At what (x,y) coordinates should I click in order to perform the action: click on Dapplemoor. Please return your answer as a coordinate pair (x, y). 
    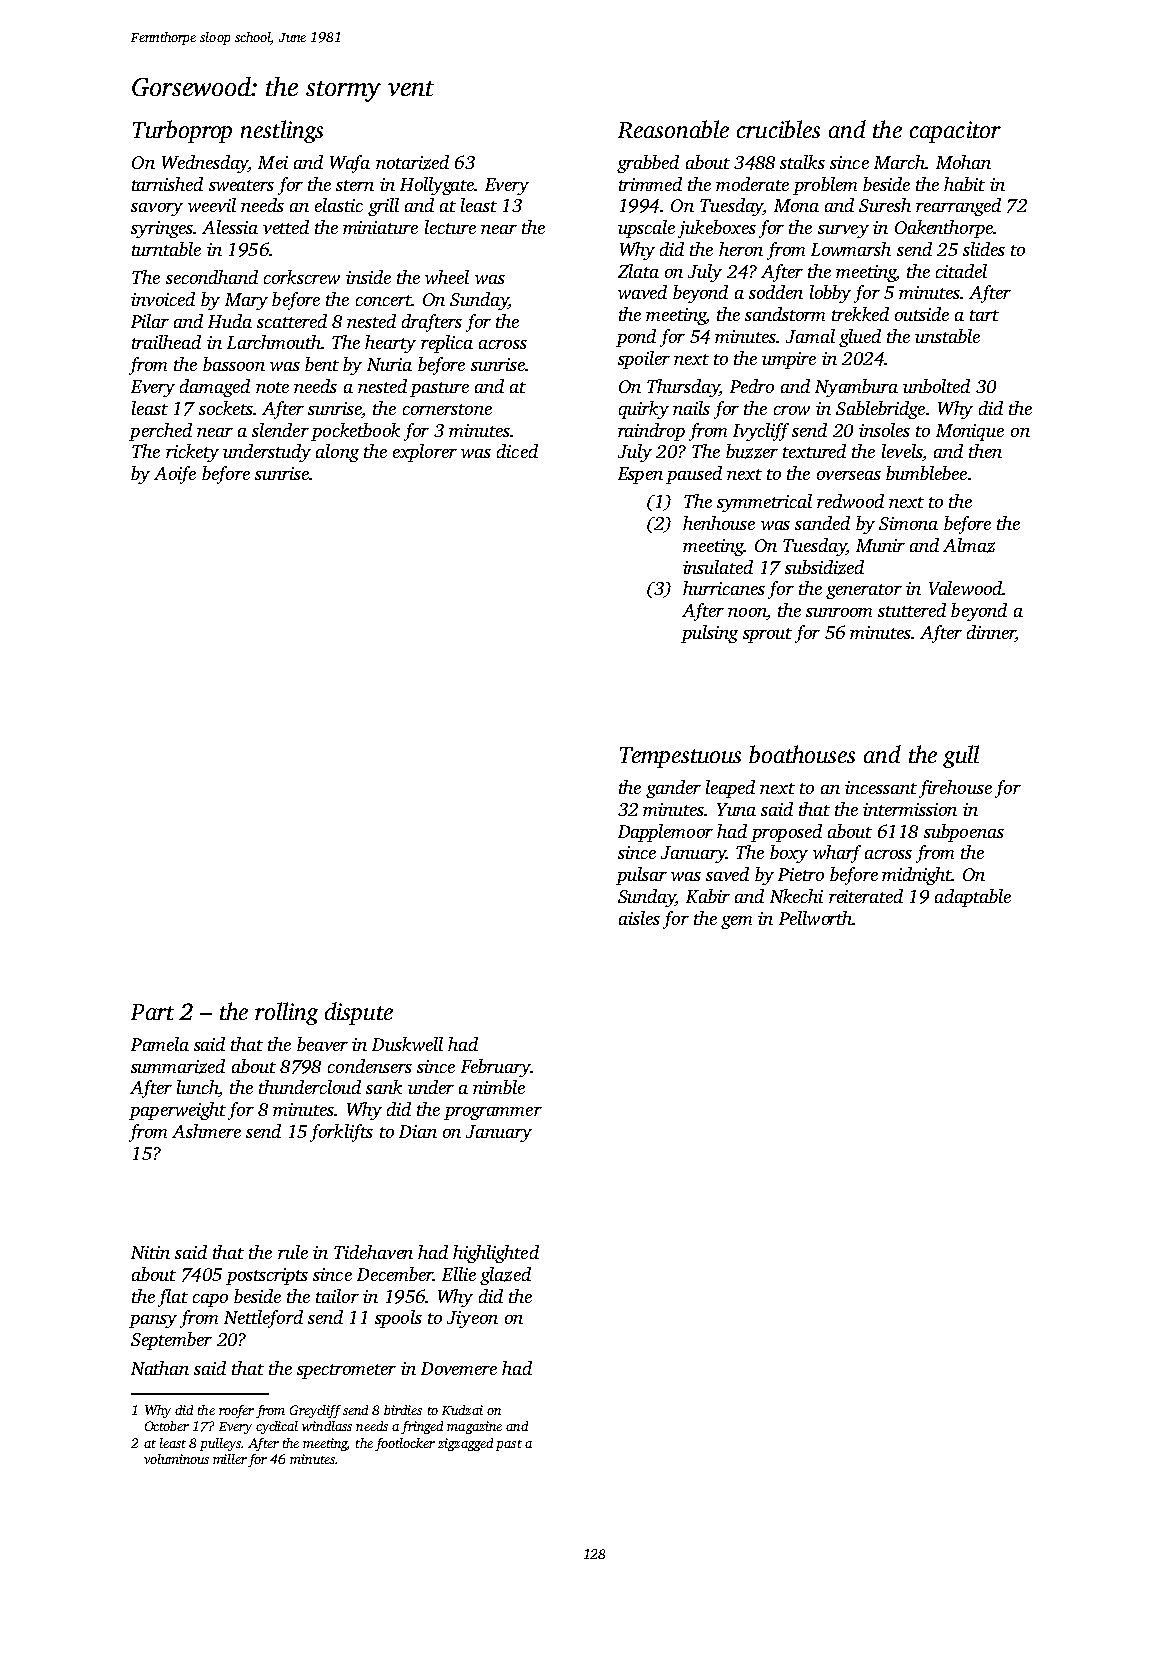
    Looking at the image, I should click on (665, 833).
